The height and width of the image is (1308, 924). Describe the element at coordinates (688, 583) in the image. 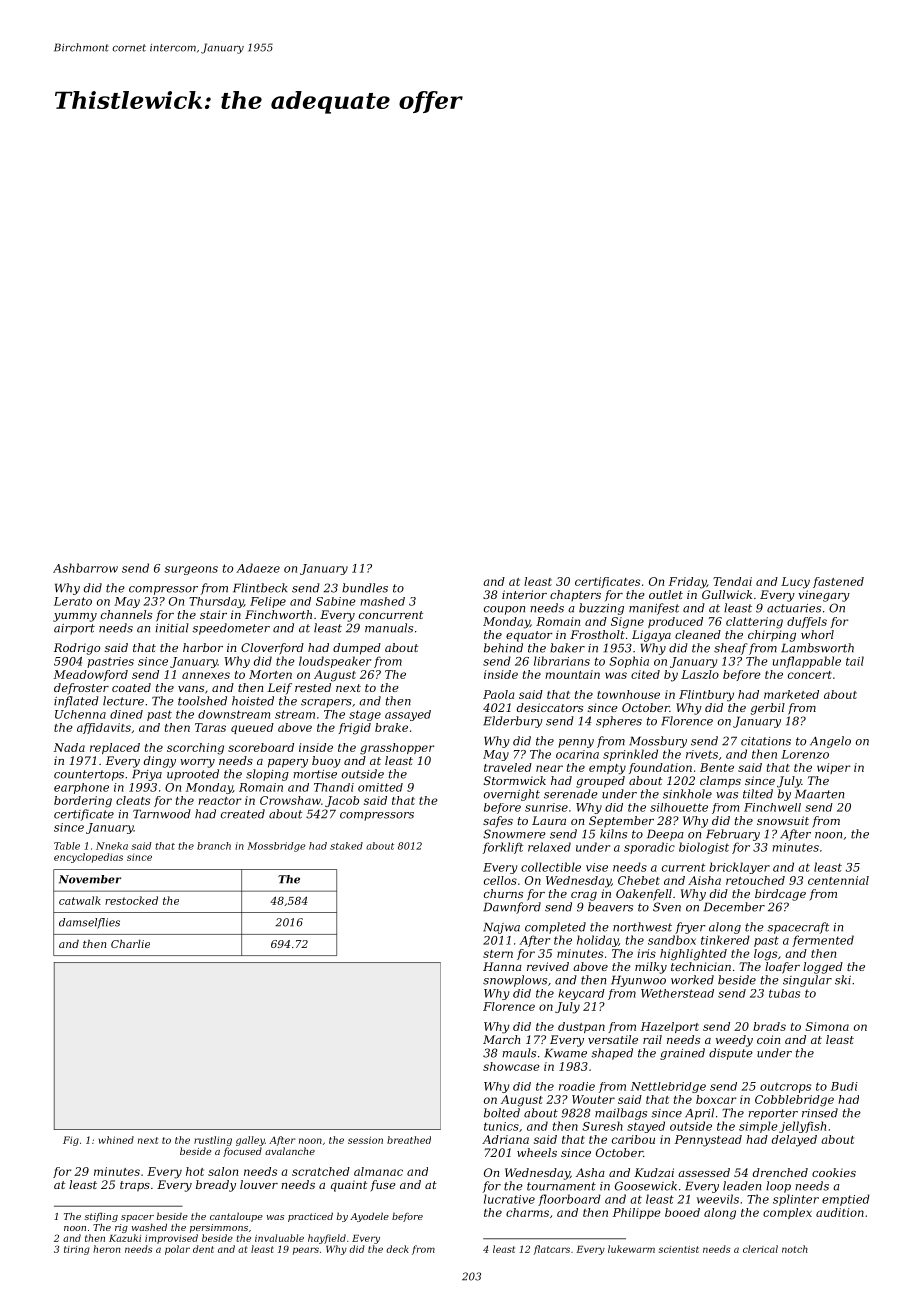

I see `Friday` at that location.
